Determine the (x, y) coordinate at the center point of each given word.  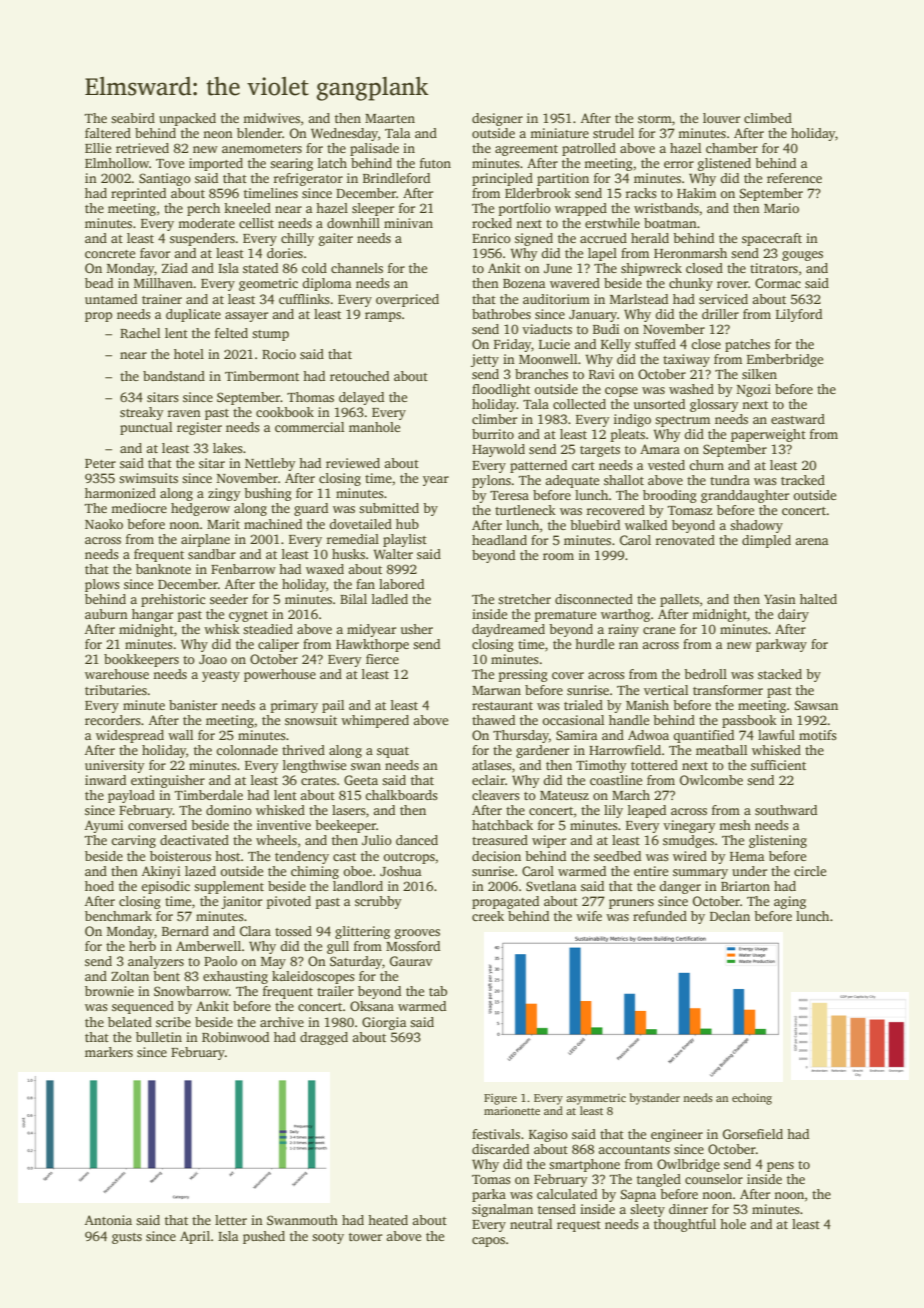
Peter (100, 463)
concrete (110, 254)
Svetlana (551, 886)
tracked (803, 480)
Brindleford (396, 178)
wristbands (666, 208)
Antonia (108, 1220)
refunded (660, 916)
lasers (349, 810)
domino (229, 810)
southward (786, 810)
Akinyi (161, 872)
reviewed (353, 463)
